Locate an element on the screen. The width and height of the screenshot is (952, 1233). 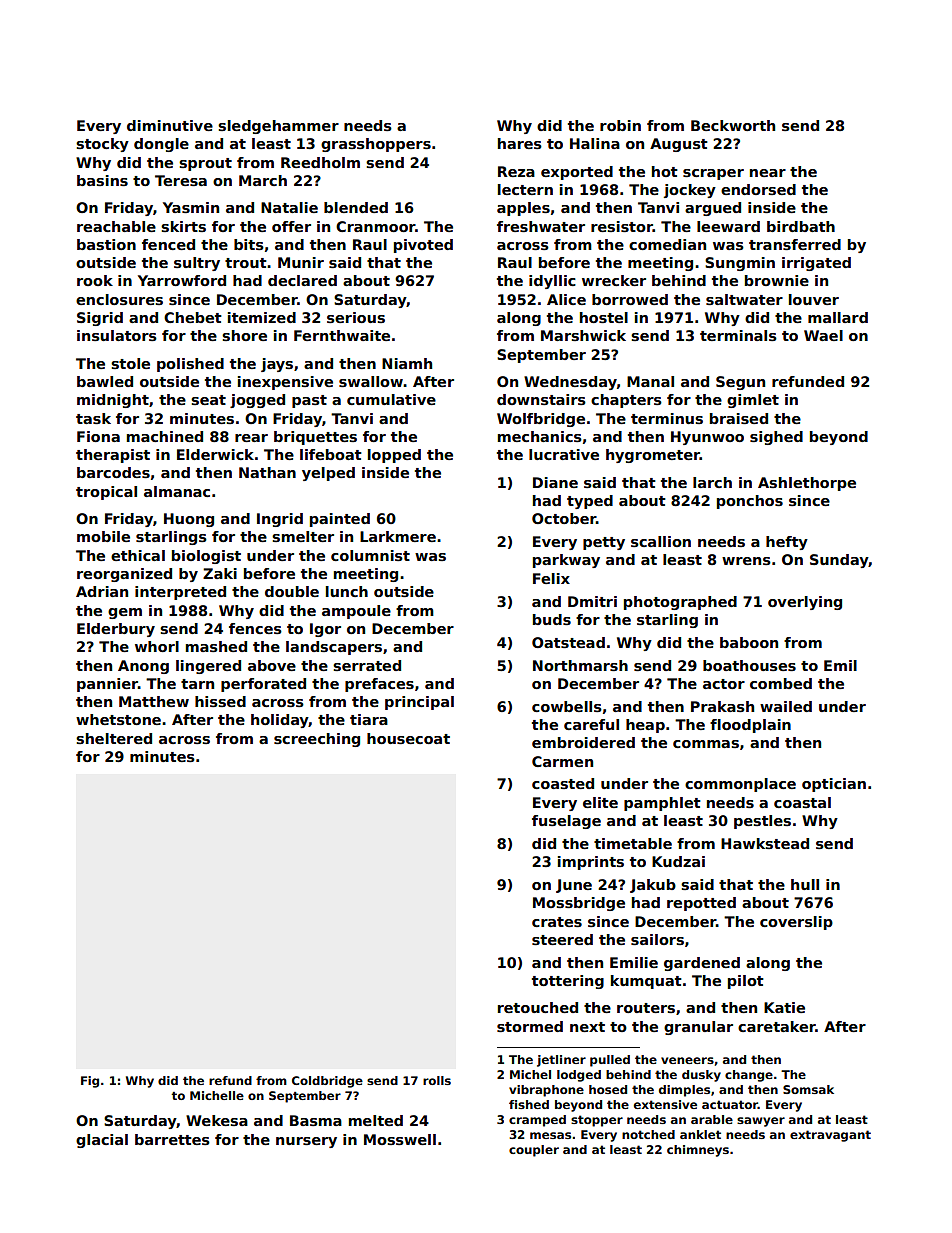
Segun is located at coordinates (740, 383).
